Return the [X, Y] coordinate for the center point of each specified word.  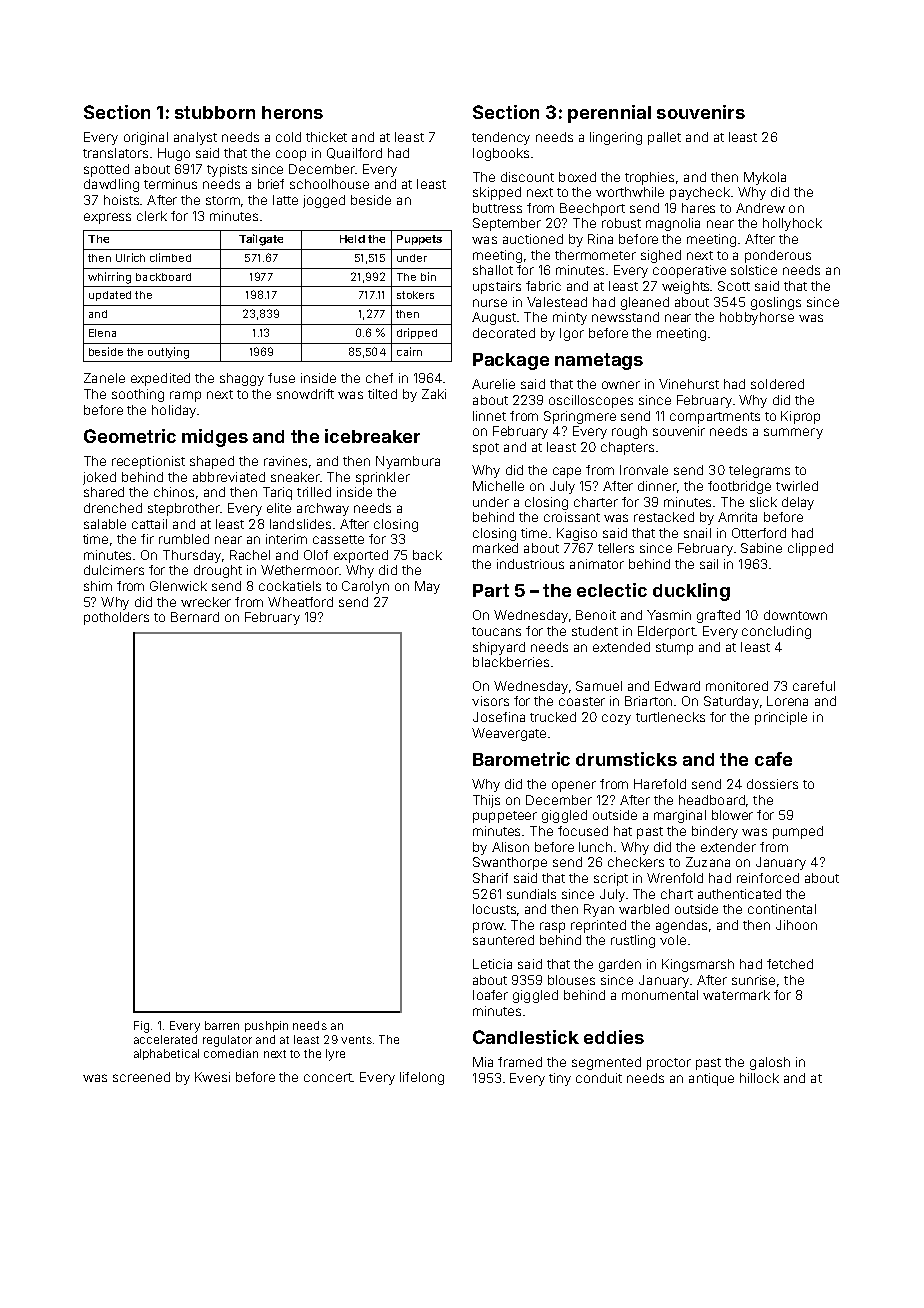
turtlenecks [670, 717]
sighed [661, 256]
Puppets [419, 240]
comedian [231, 1053]
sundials [531, 894]
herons [292, 112]
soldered [777, 384]
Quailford [354, 153]
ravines [285, 461]
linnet [489, 416]
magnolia [673, 224]
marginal [680, 816]
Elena [102, 333]
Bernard [195, 617]
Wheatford [300, 602]
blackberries [511, 662]
